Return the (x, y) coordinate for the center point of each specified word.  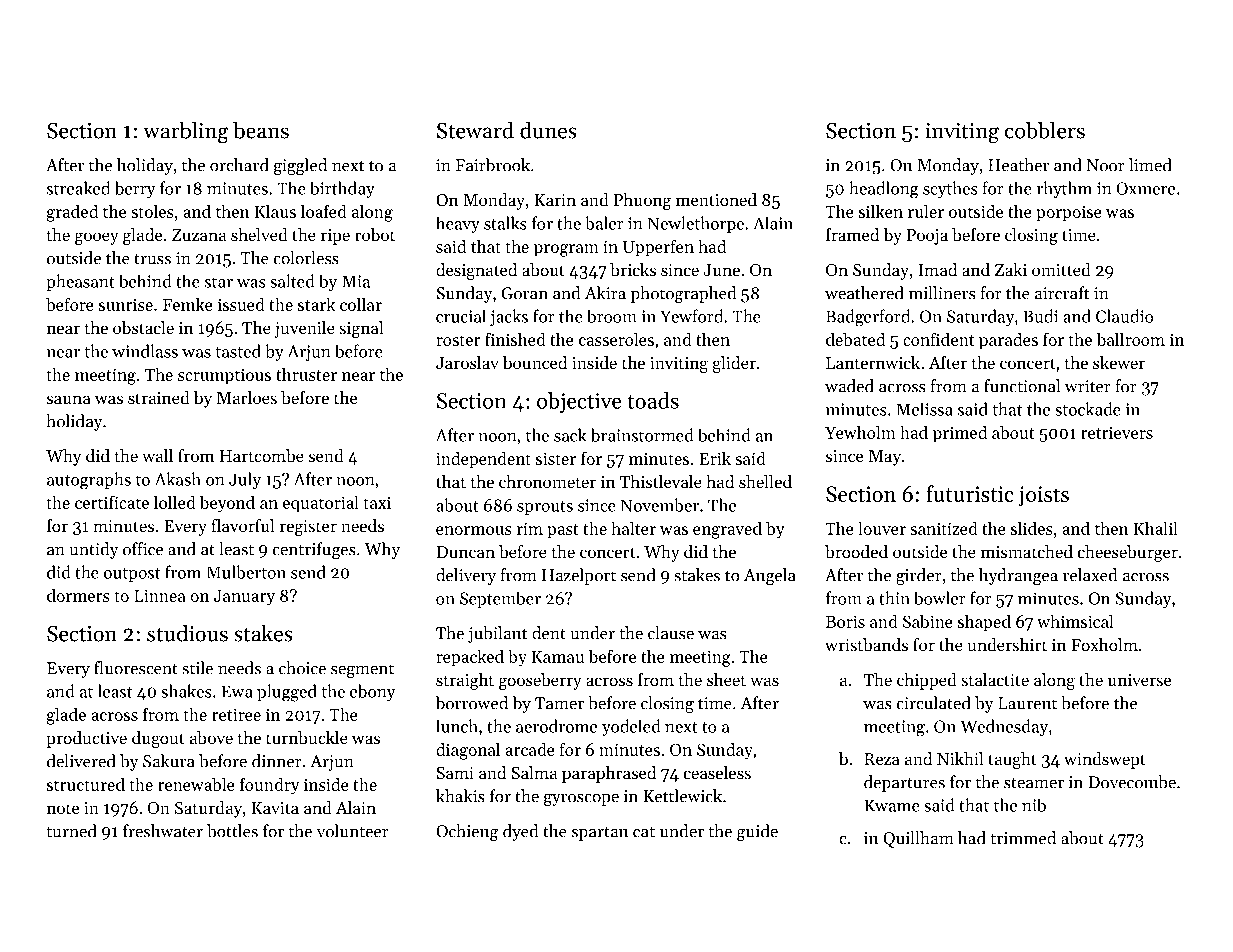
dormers (78, 595)
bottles (232, 831)
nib (1034, 805)
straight (465, 681)
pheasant (80, 282)
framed (852, 234)
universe (1139, 680)
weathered (864, 293)
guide (757, 832)
